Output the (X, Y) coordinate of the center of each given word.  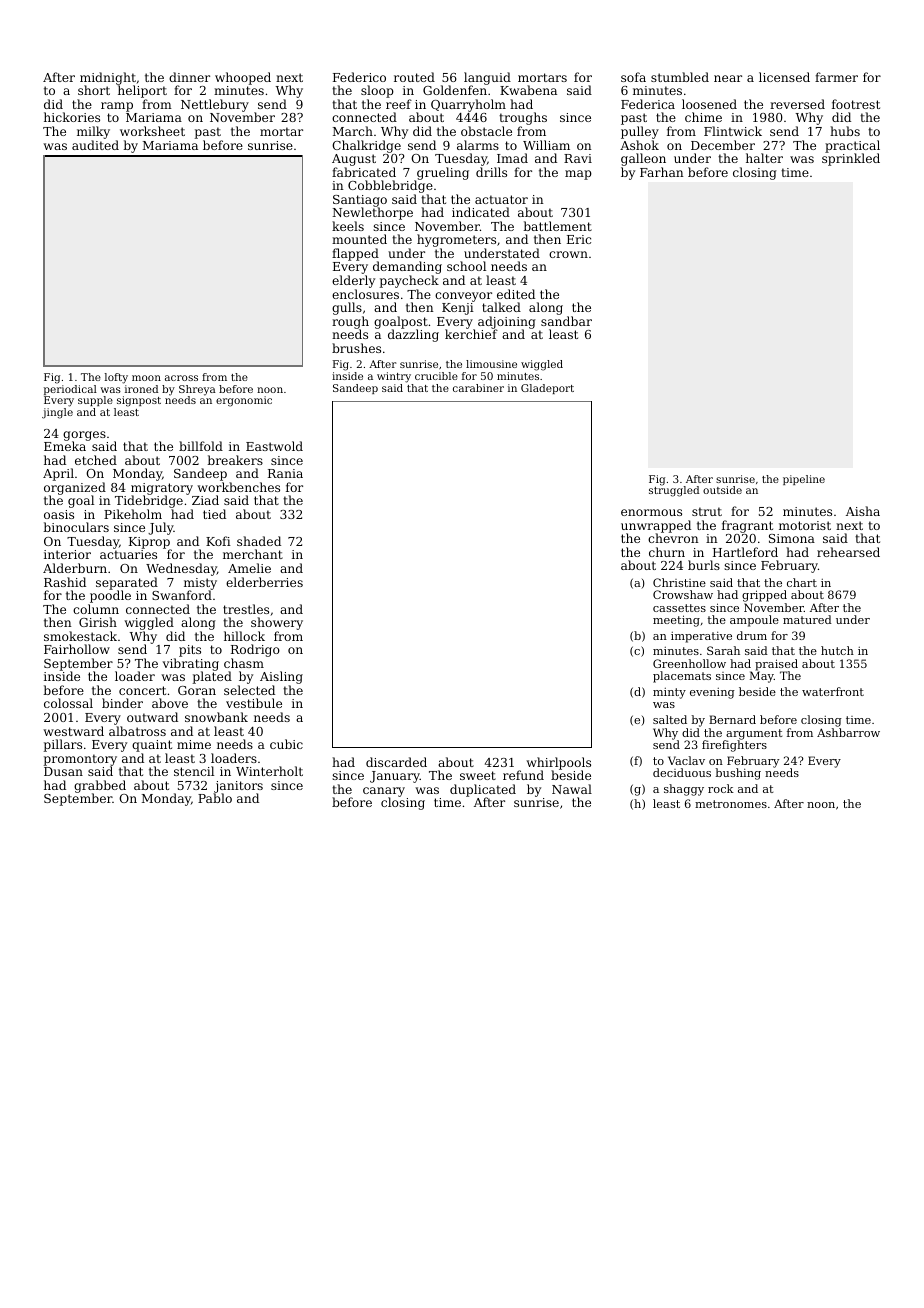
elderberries (264, 582)
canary (384, 792)
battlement (557, 226)
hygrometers (456, 240)
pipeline (804, 480)
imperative (701, 637)
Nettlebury (215, 105)
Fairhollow (77, 649)
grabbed (100, 787)
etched (96, 460)
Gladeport (547, 389)
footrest (856, 104)
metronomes (731, 804)
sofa (633, 77)
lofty (116, 378)
